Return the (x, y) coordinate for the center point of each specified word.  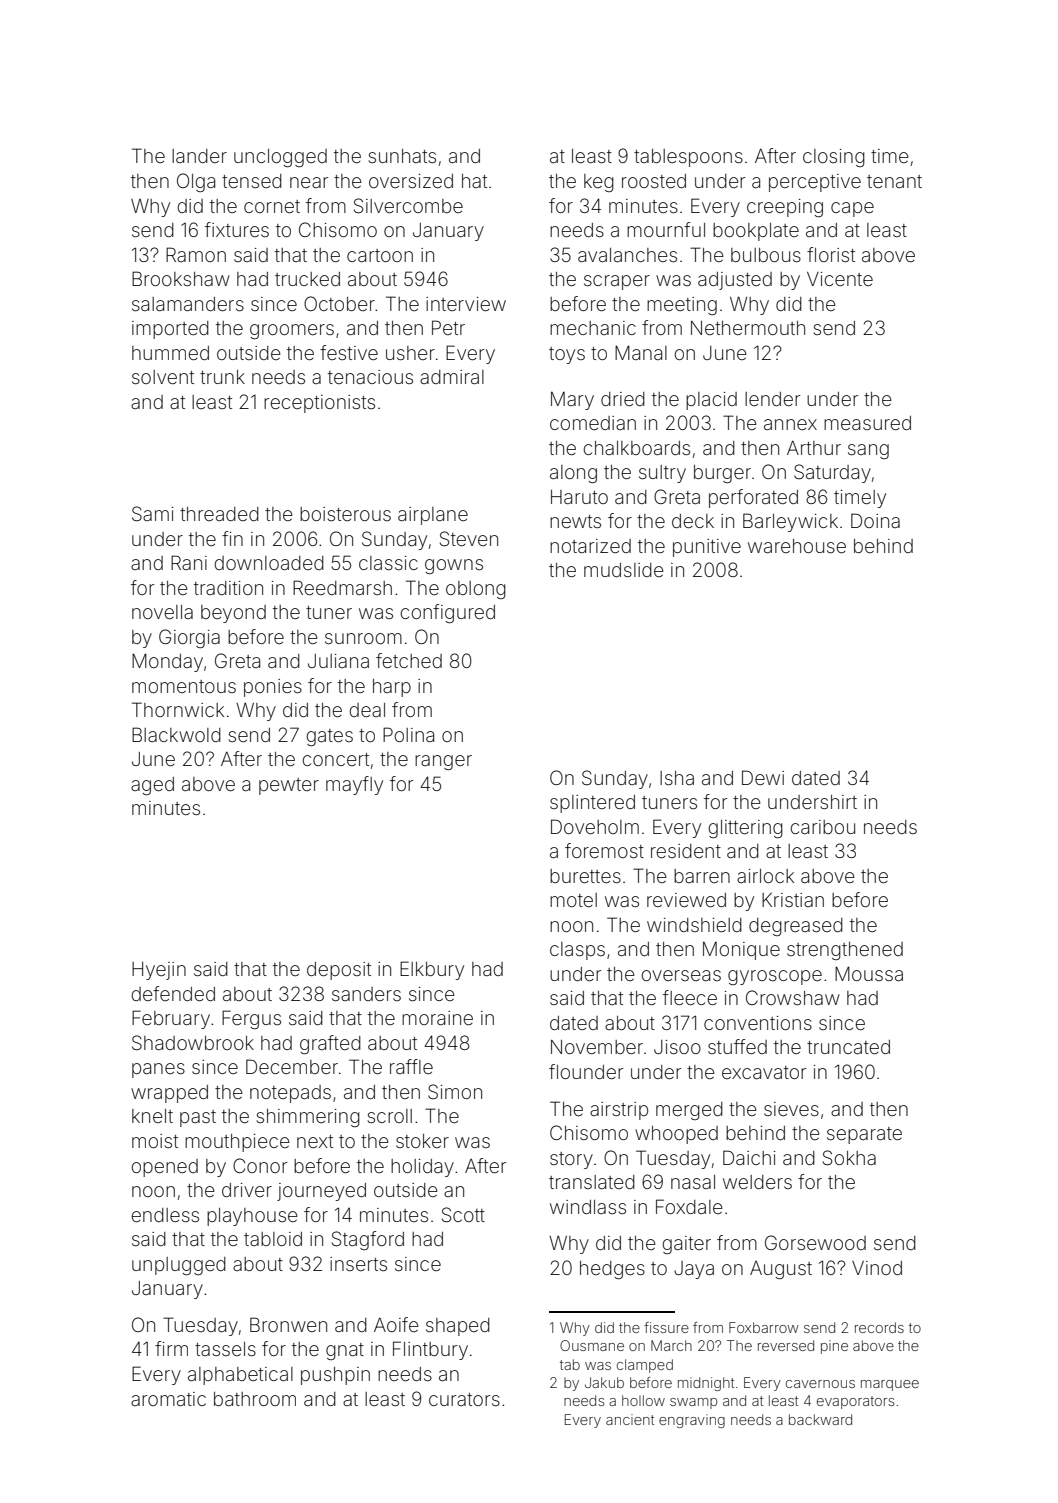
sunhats (402, 156)
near (309, 182)
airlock (765, 876)
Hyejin (159, 971)
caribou (822, 827)
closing (834, 158)
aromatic (168, 1399)
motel (573, 900)
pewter (289, 786)
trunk (222, 377)
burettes (585, 876)
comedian (593, 423)
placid (711, 401)
